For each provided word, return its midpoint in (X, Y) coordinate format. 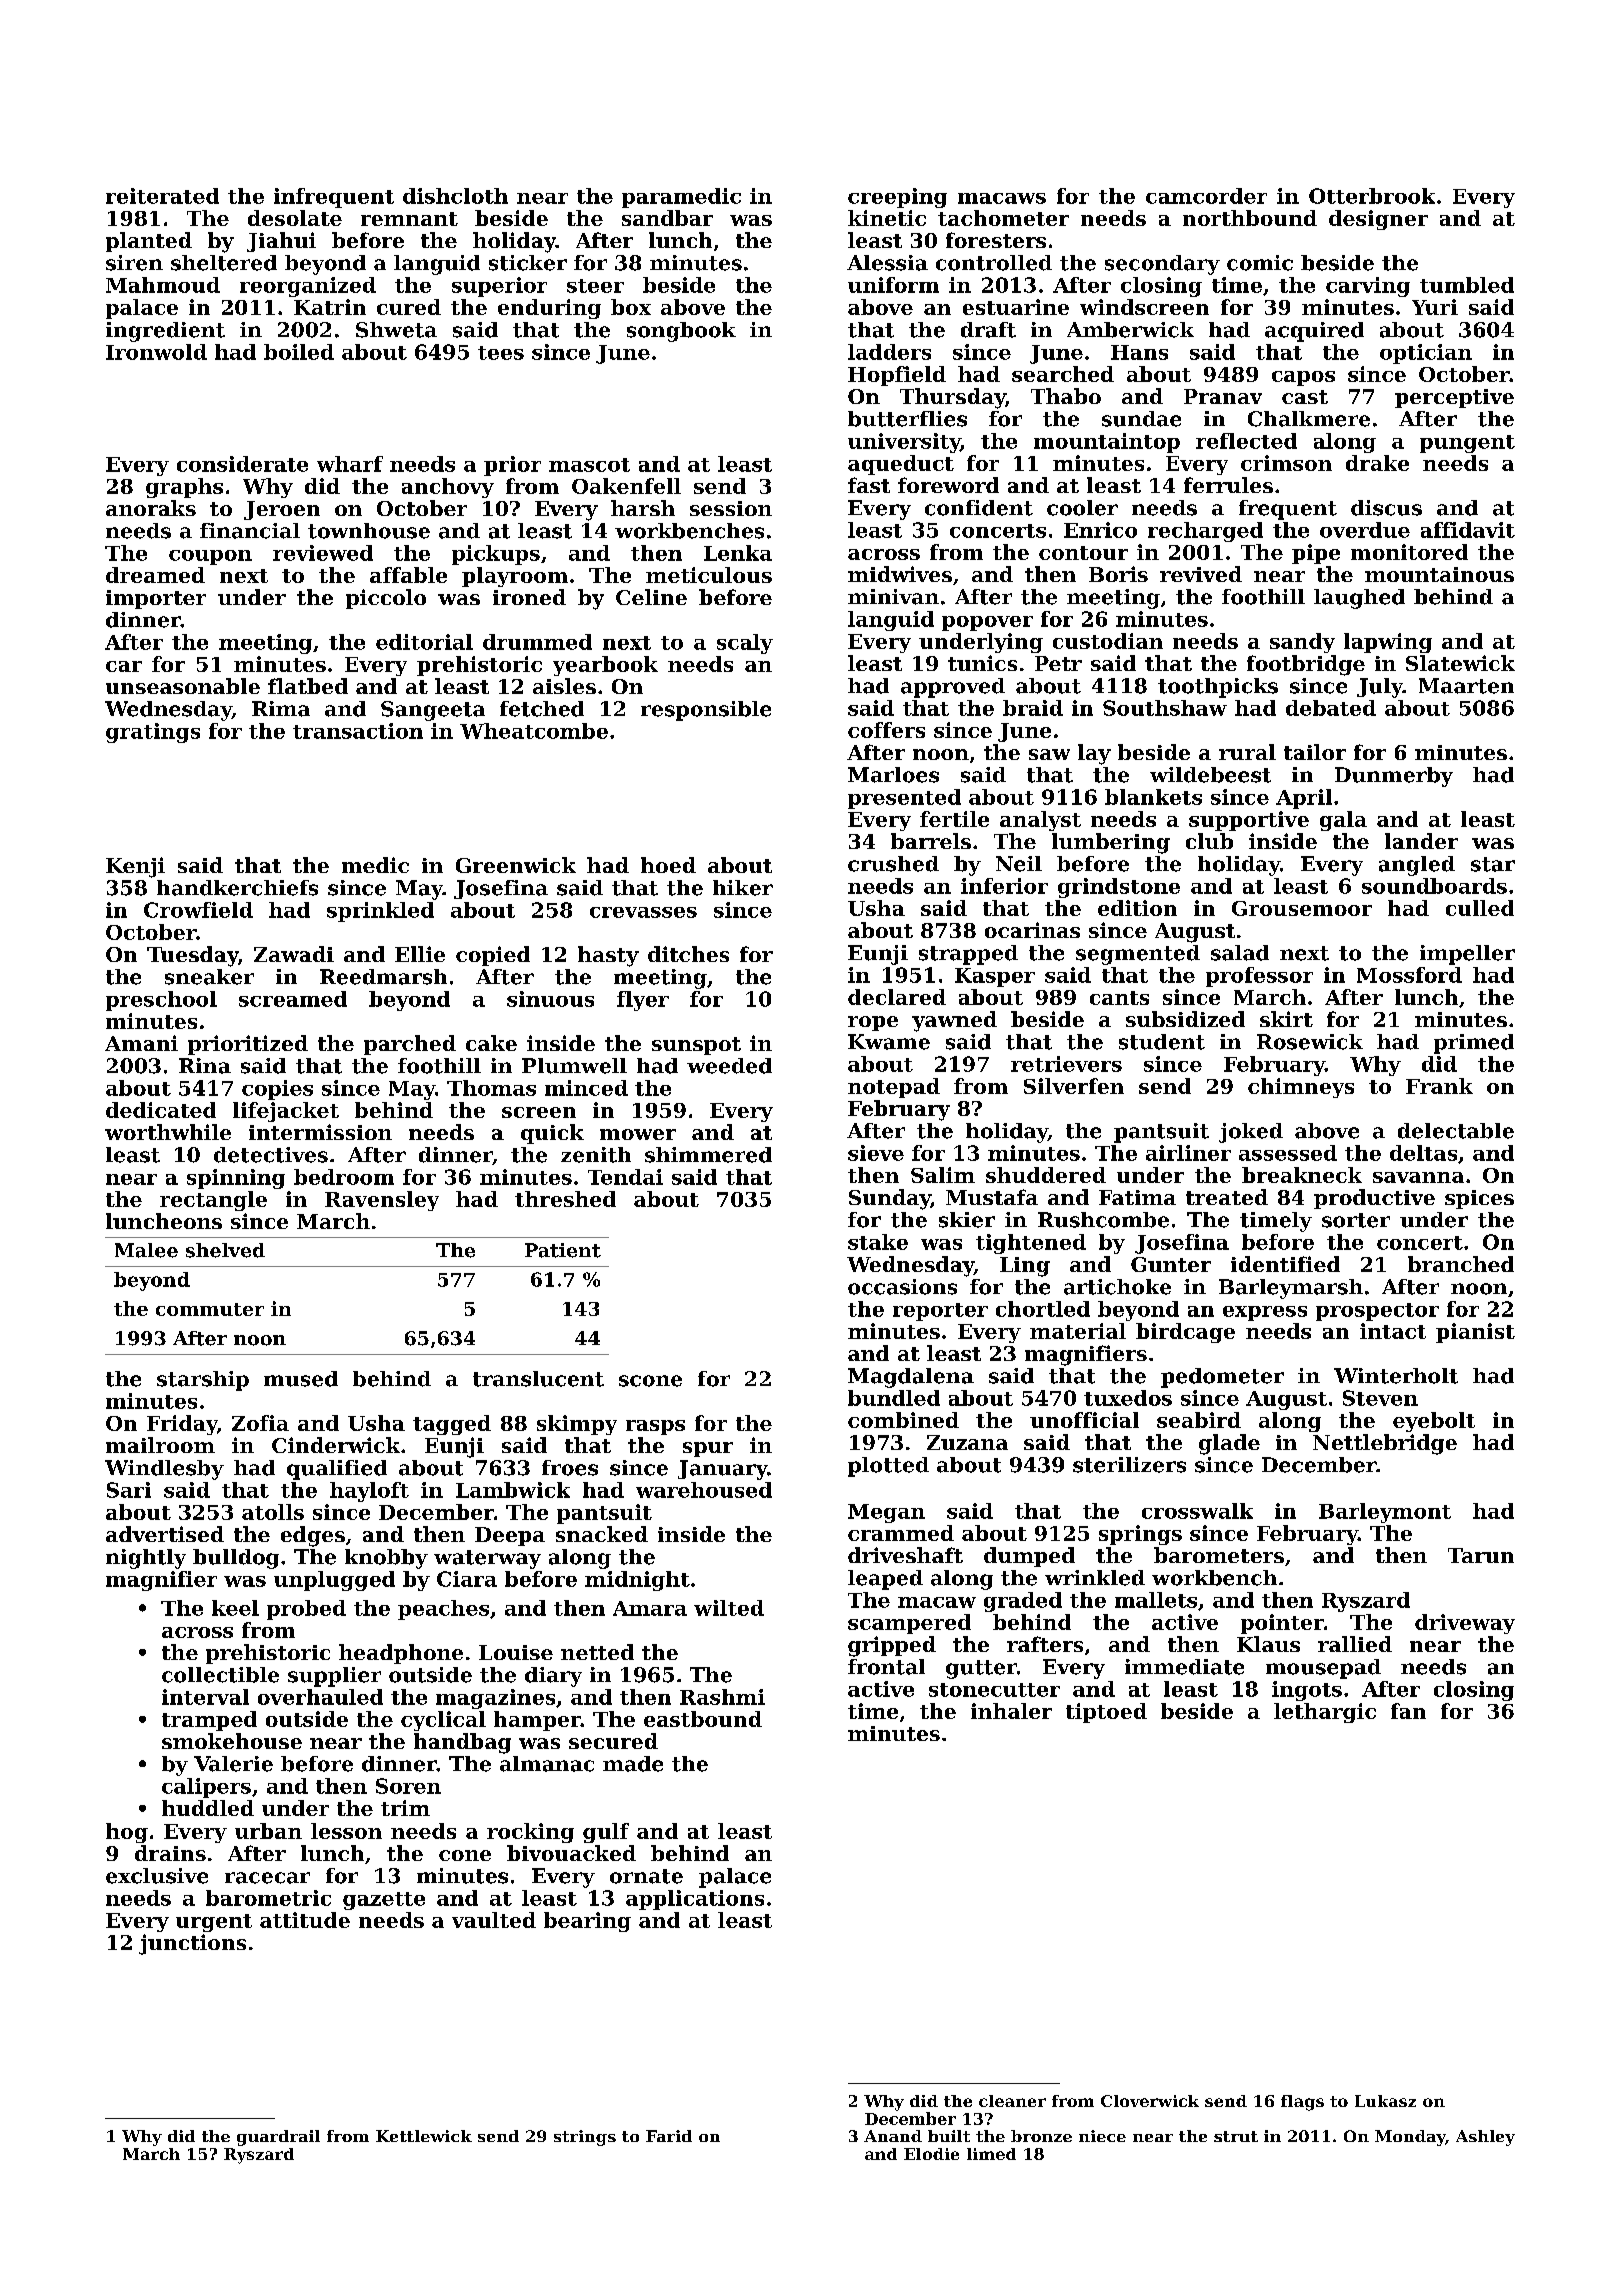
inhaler (1011, 1711)
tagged (452, 1425)
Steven (1380, 1398)
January (723, 1470)
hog (127, 1833)
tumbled (1467, 285)
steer (595, 286)
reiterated (162, 196)
